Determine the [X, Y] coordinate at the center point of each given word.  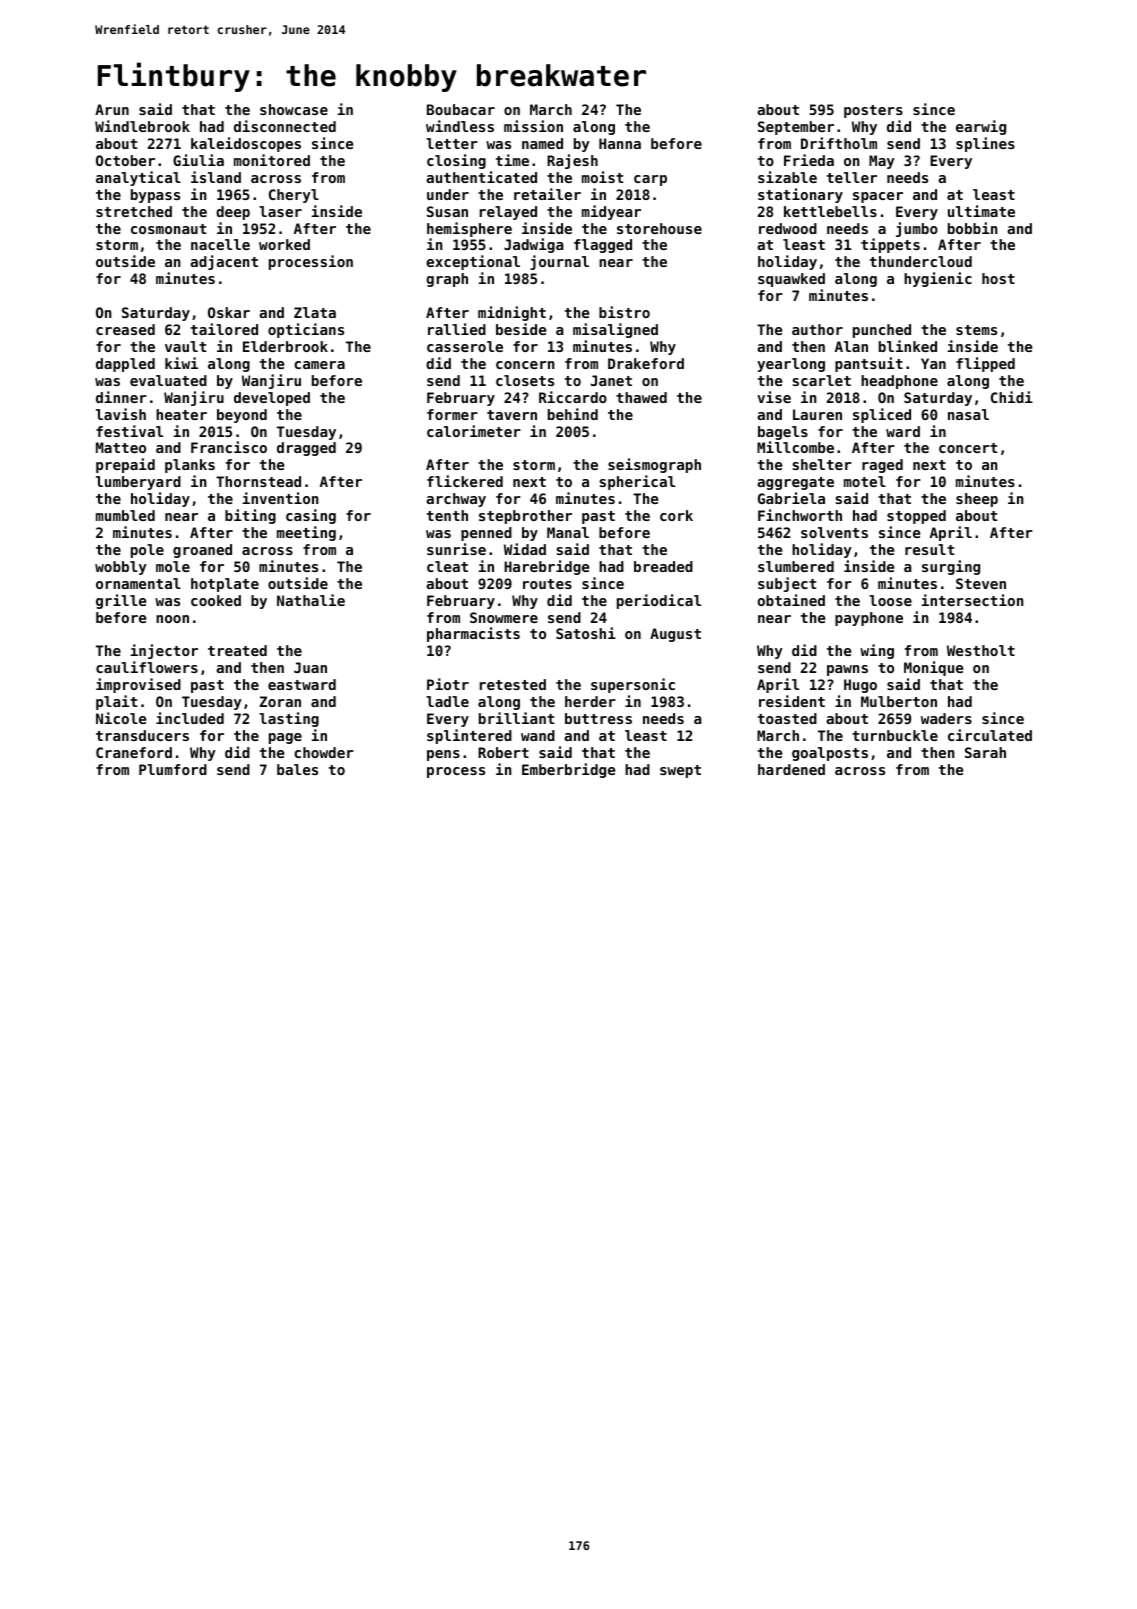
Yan [933, 363]
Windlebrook [142, 126]
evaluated [168, 380]
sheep [977, 500]
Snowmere [504, 617]
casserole [465, 346]
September [796, 128]
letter [452, 143]
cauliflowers [147, 667]
